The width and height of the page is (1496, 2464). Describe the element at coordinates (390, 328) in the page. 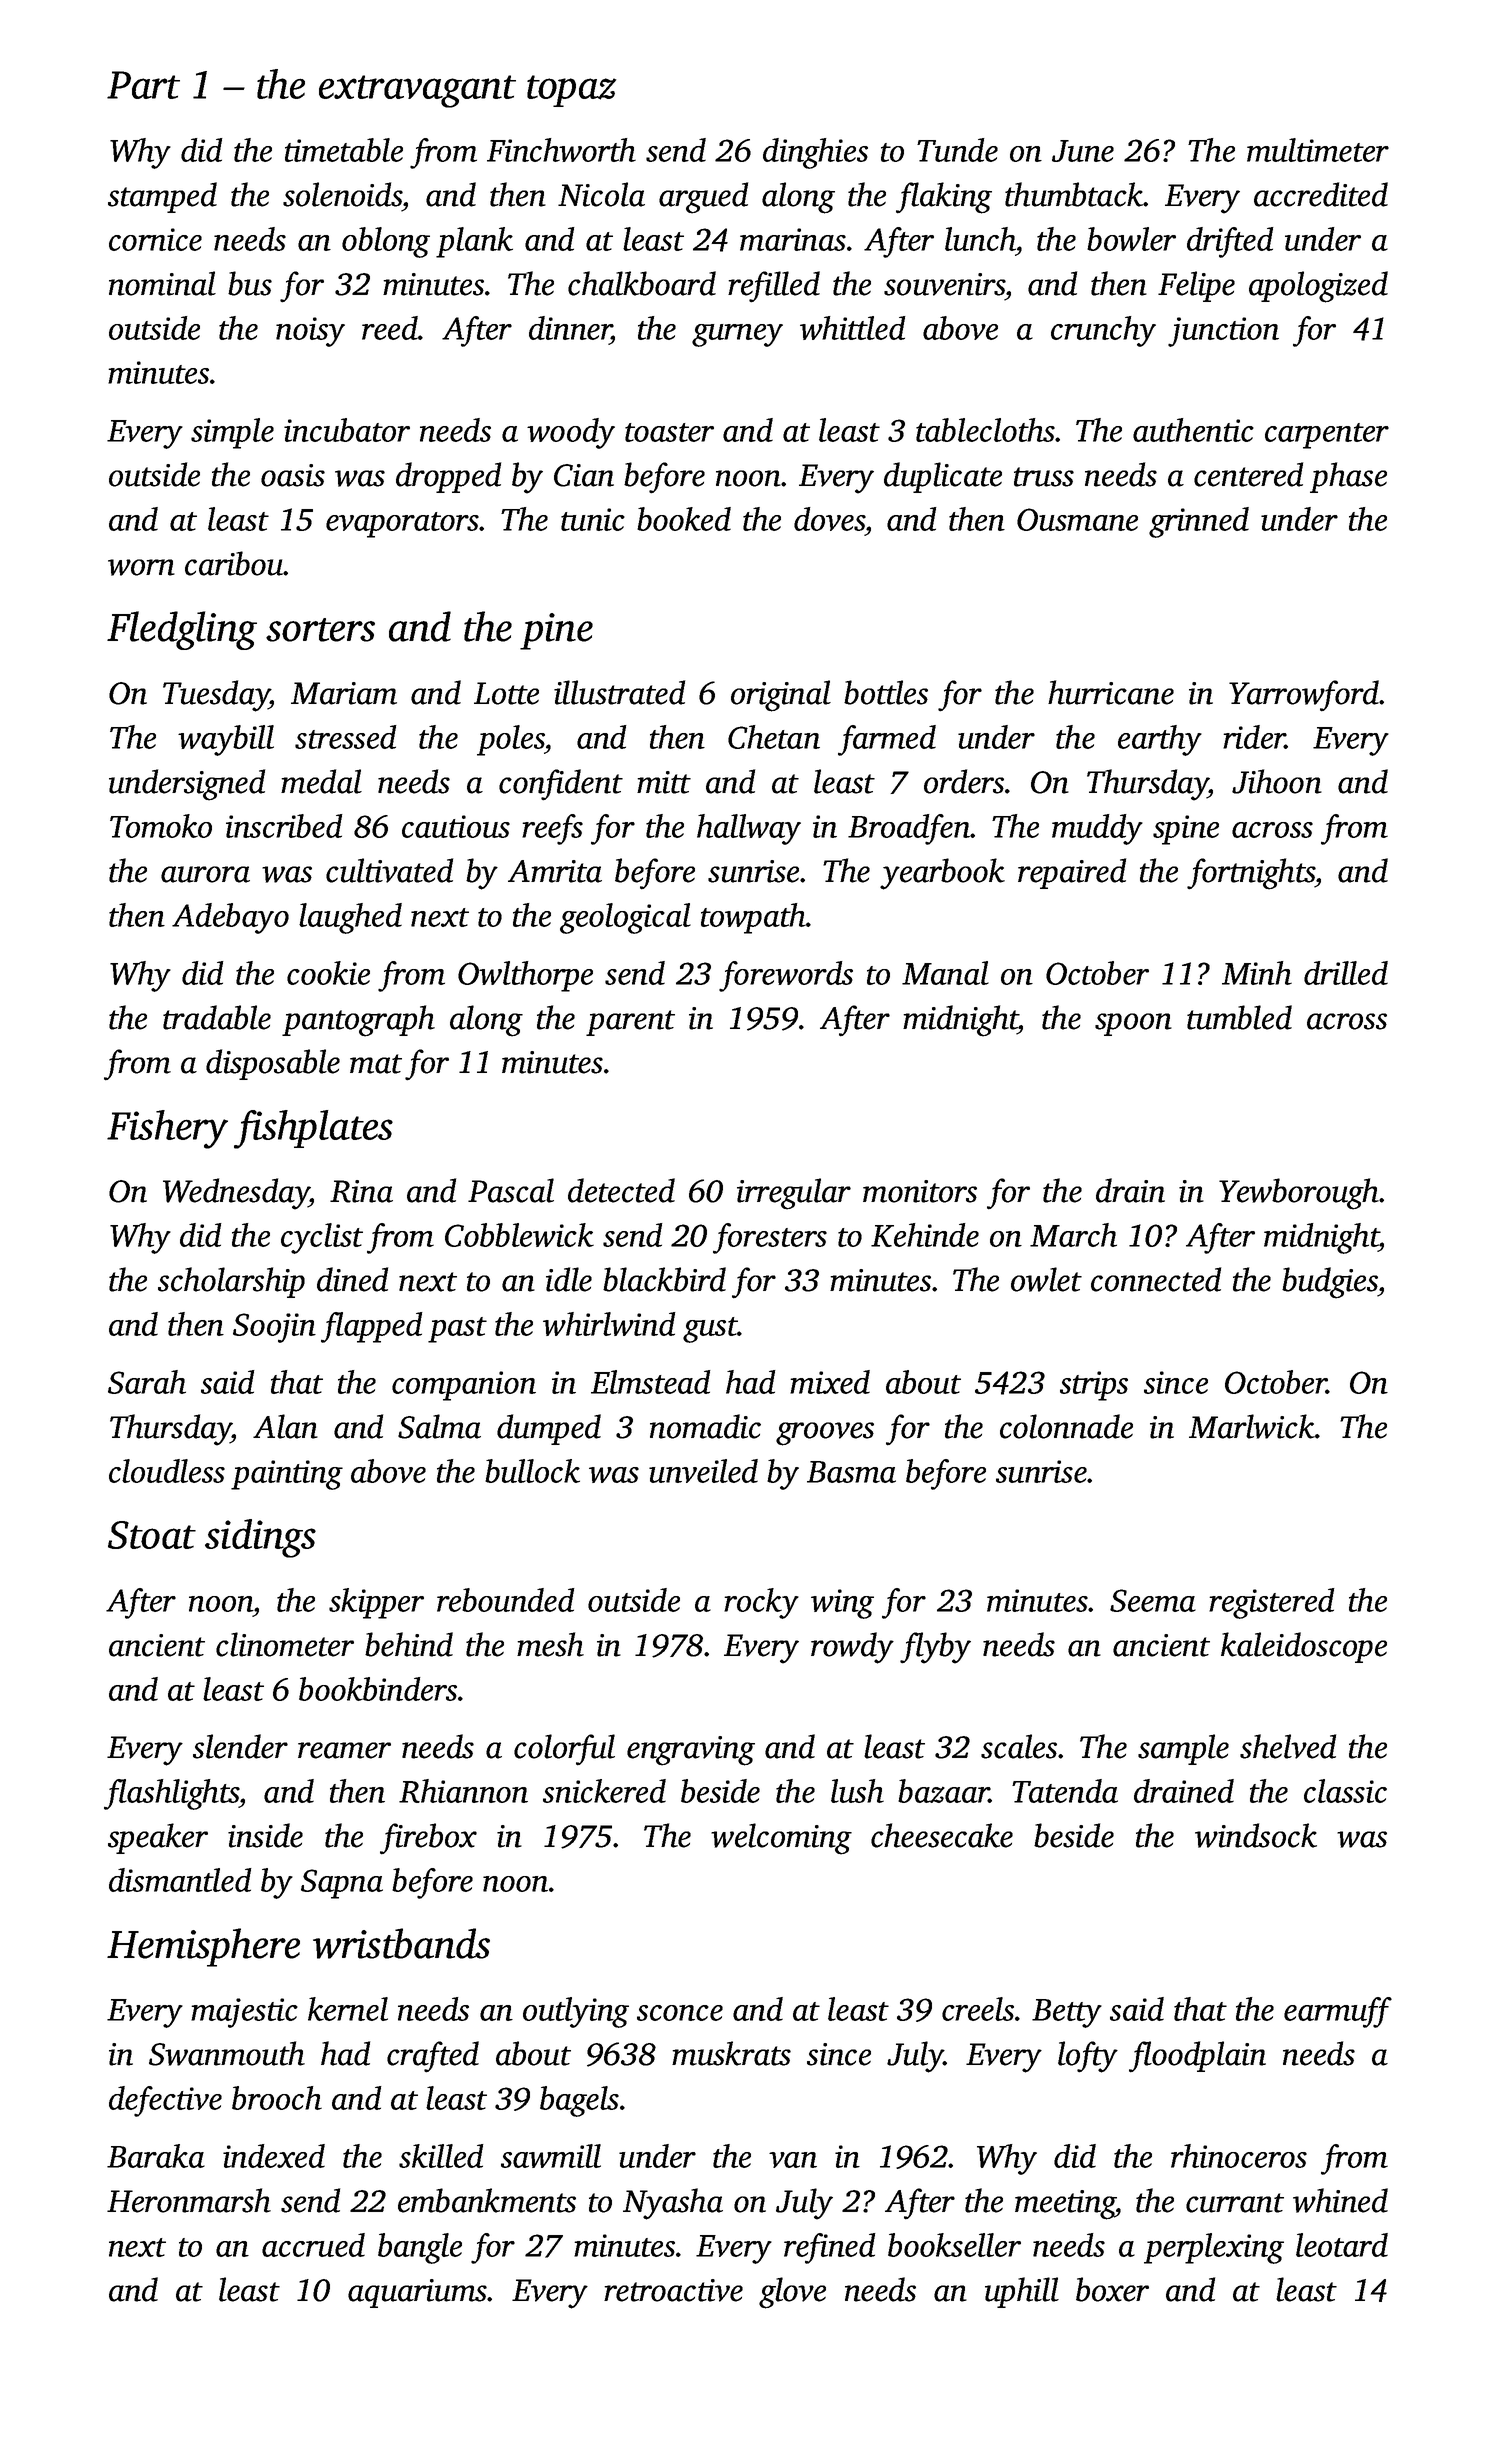

I see `reed` at that location.
